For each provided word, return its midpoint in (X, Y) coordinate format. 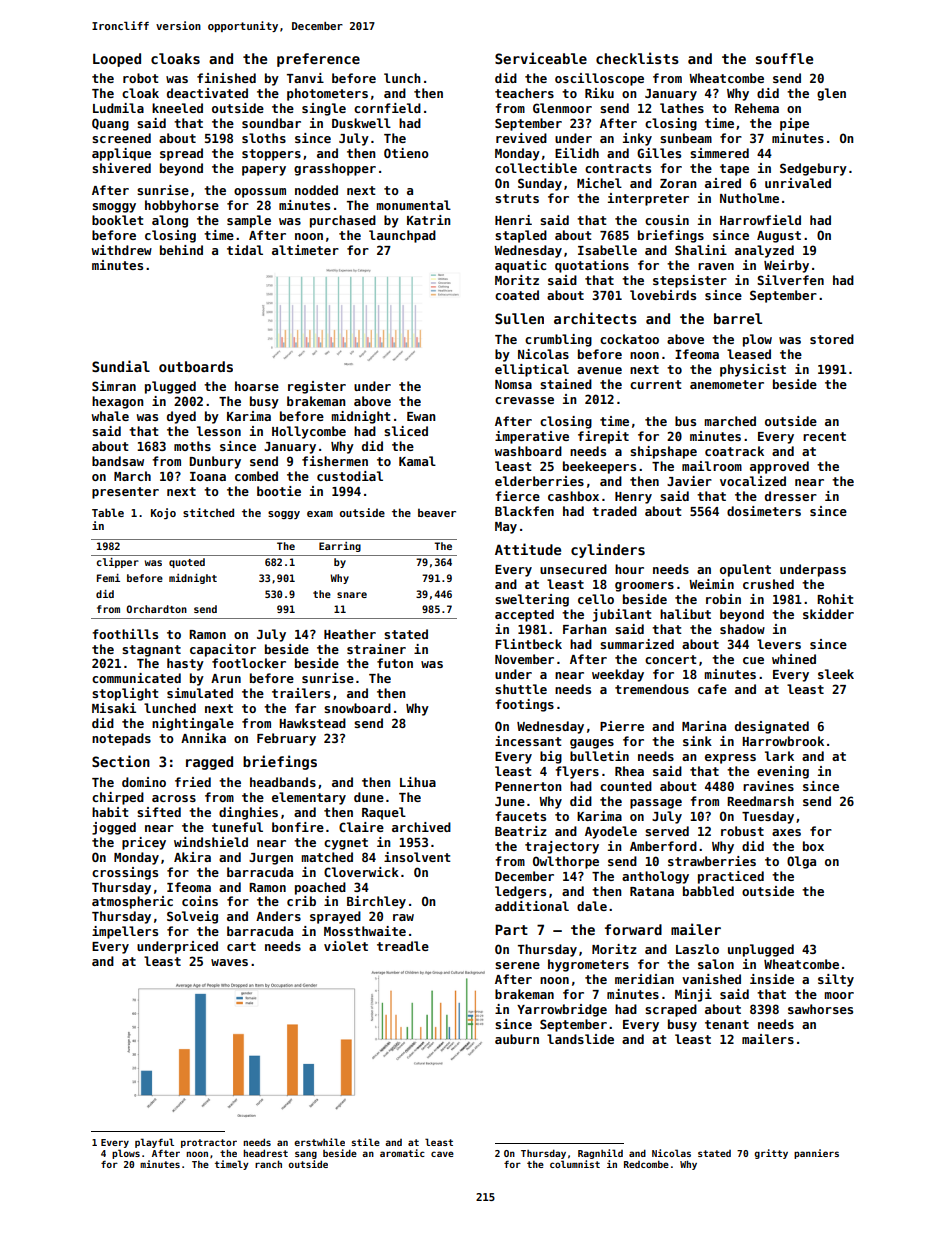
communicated (136, 678)
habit (110, 812)
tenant (727, 1024)
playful (154, 1143)
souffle (784, 58)
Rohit (835, 599)
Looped (117, 60)
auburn (517, 1039)
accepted (524, 615)
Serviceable (541, 58)
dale (592, 906)
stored (832, 339)
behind (181, 250)
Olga (801, 862)
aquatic (520, 266)
